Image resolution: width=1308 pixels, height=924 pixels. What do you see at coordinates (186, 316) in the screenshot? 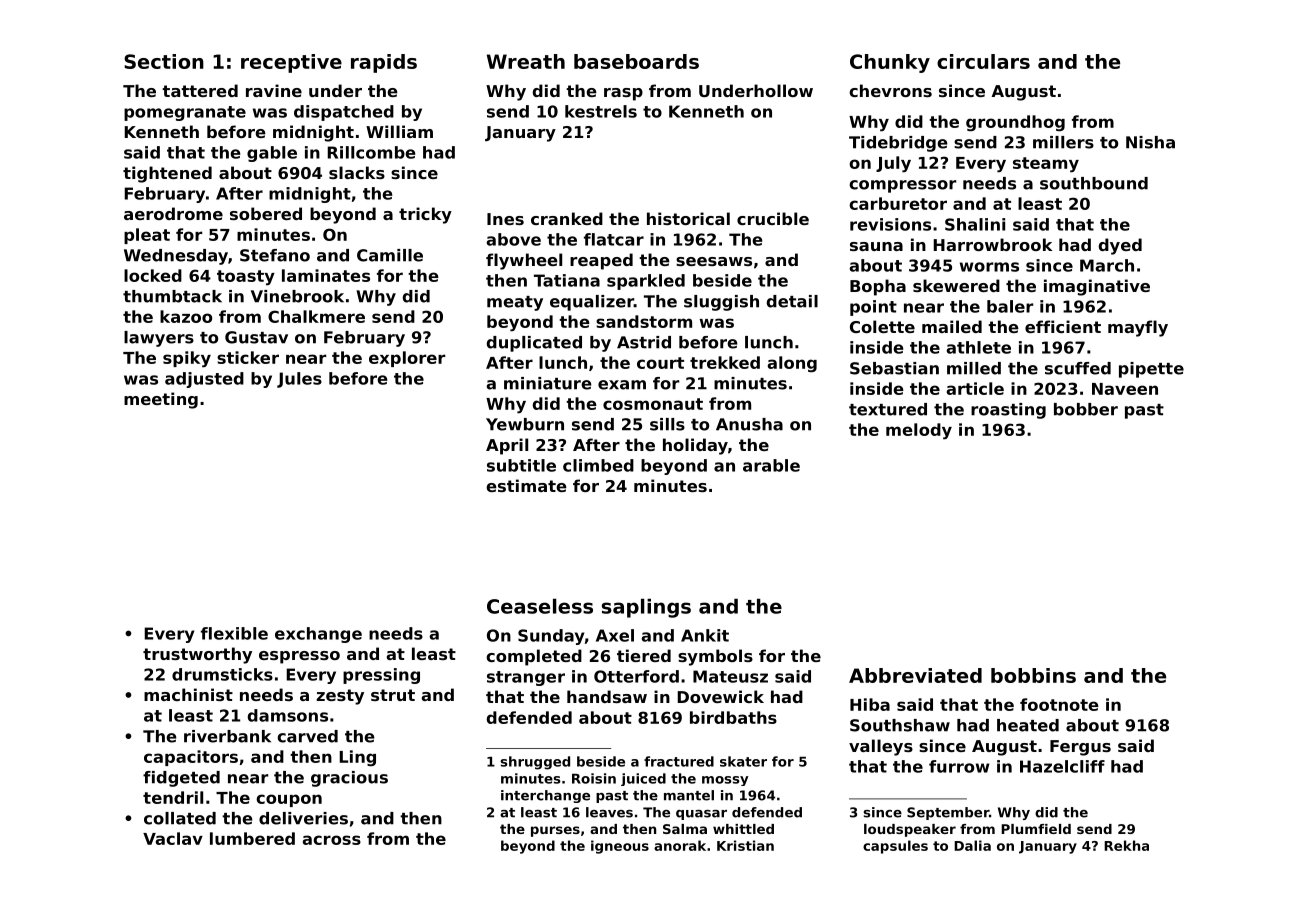
I see `kazoo` at bounding box center [186, 316].
